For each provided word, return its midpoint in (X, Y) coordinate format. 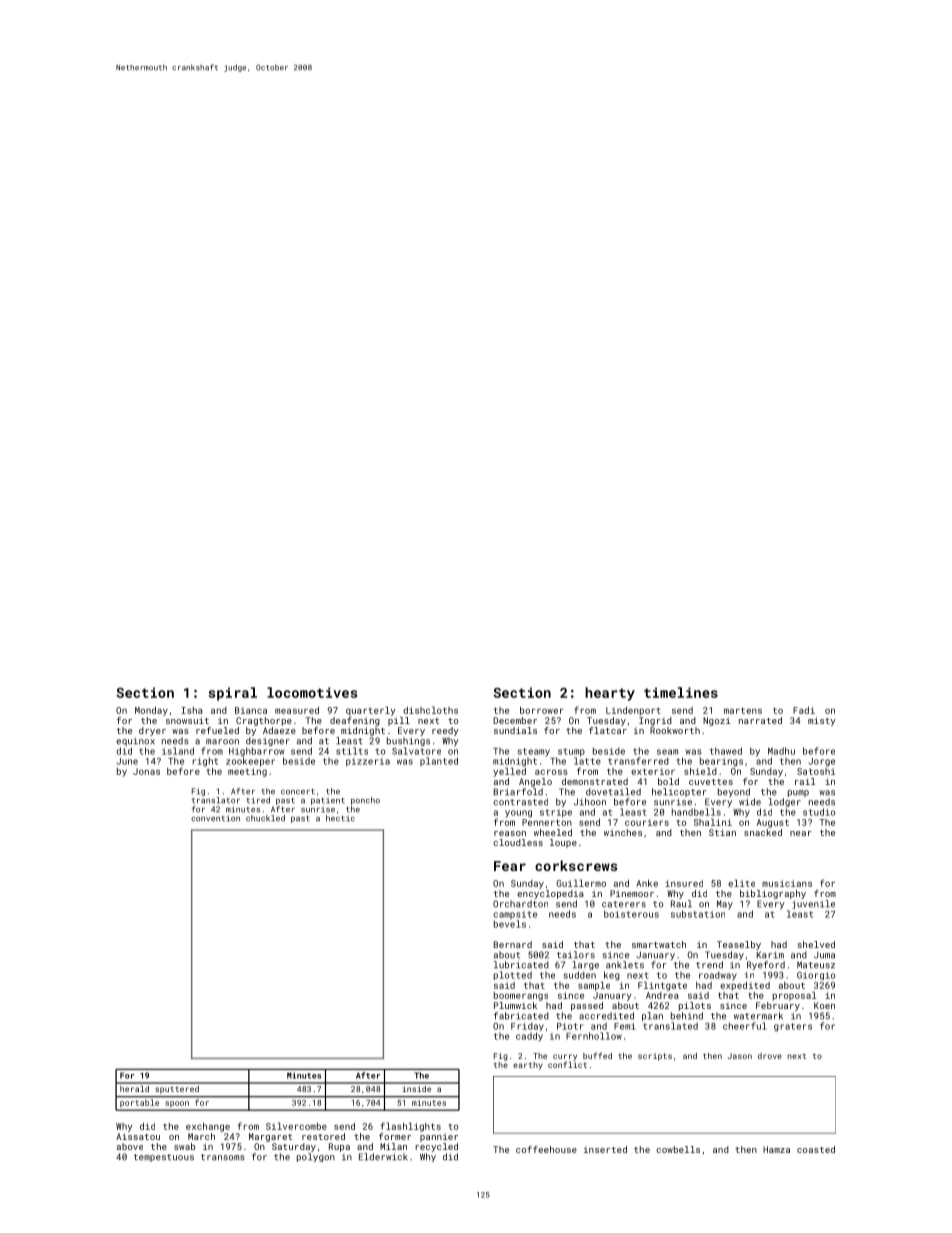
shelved (816, 944)
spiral (233, 694)
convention (215, 818)
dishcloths (430, 710)
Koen (824, 1005)
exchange (208, 1127)
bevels (510, 924)
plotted (513, 975)
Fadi (804, 710)
